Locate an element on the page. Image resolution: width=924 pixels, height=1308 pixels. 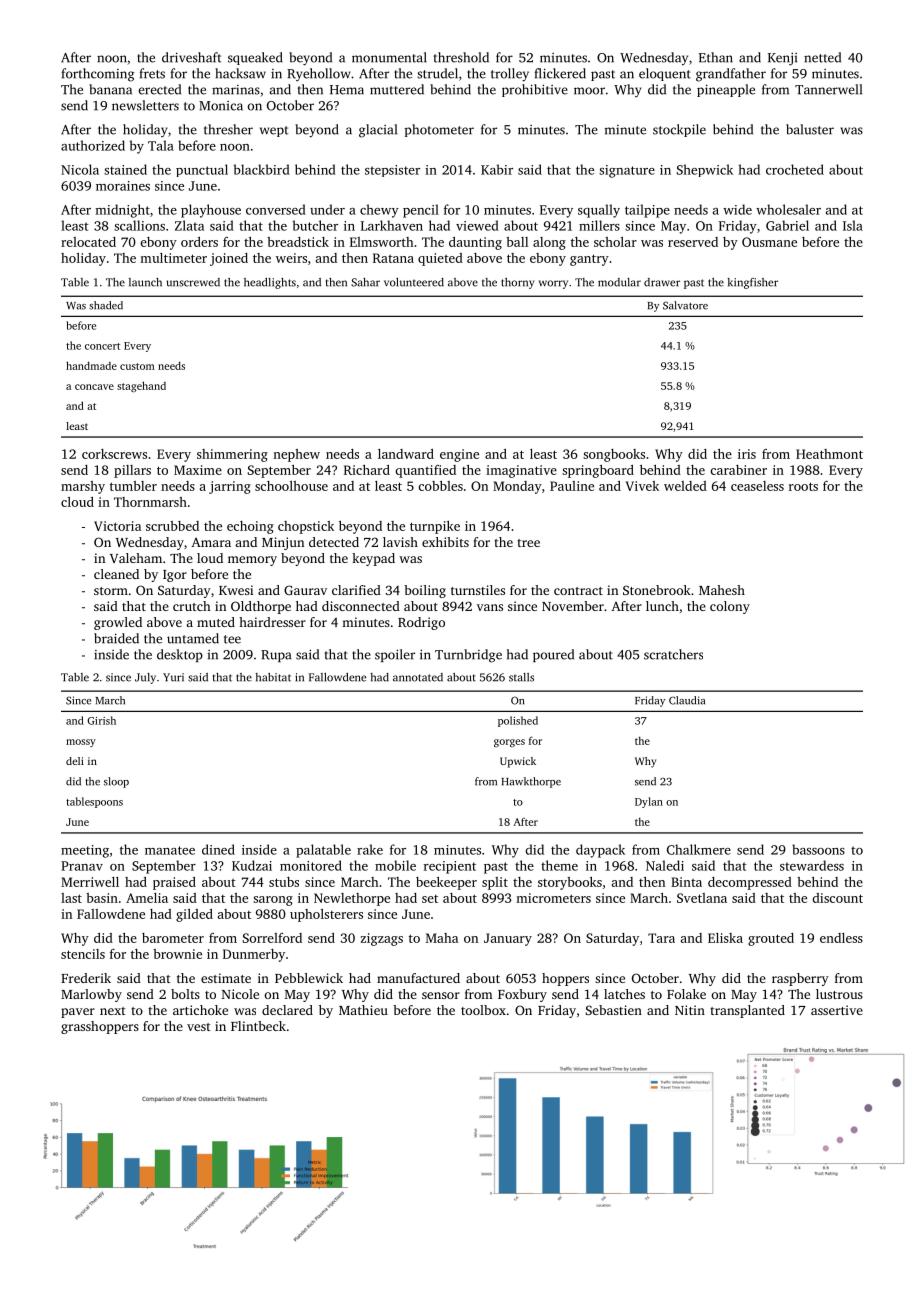
Frederik is located at coordinates (86, 978).
